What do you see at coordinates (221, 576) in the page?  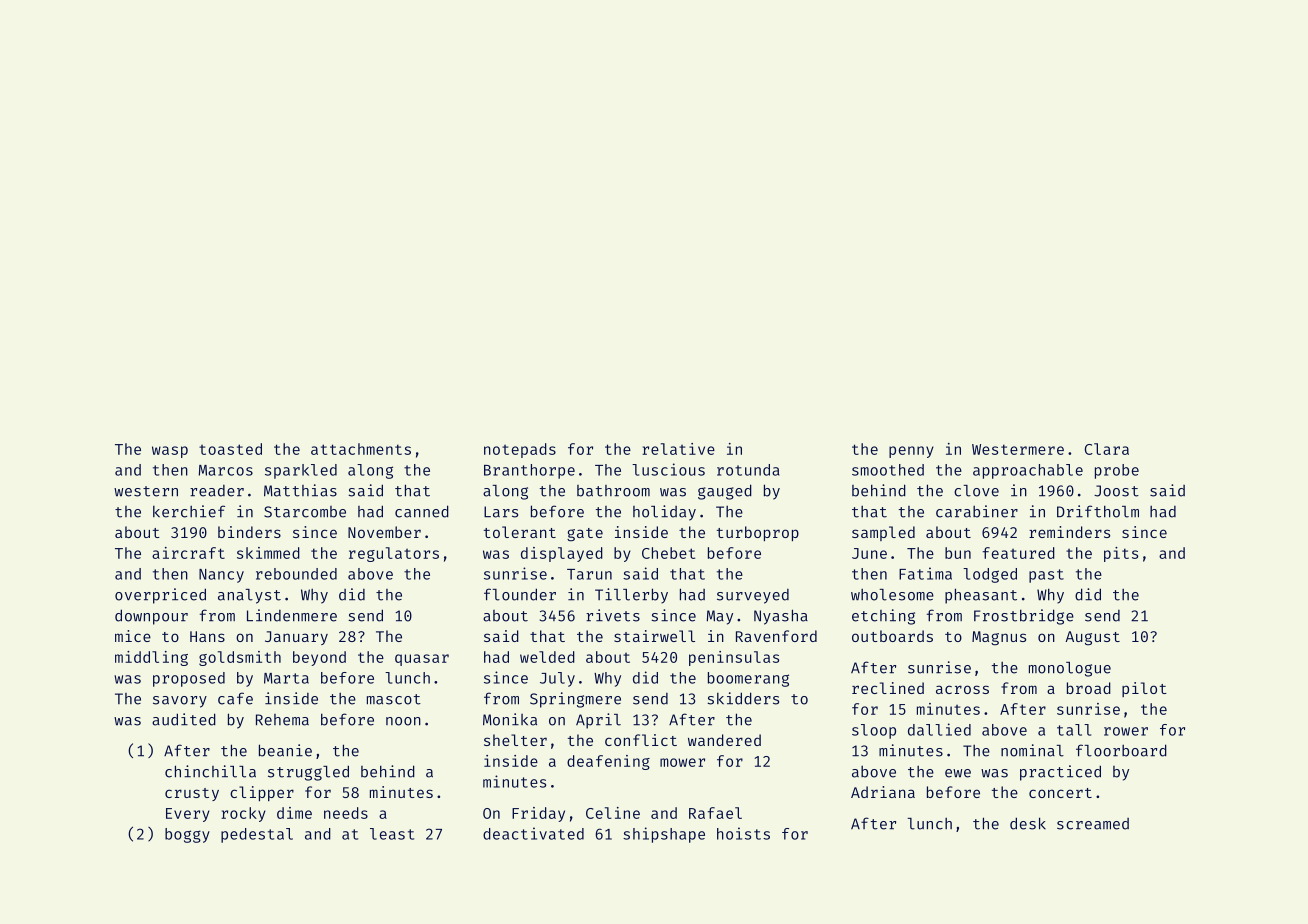 I see `Nancy` at bounding box center [221, 576].
